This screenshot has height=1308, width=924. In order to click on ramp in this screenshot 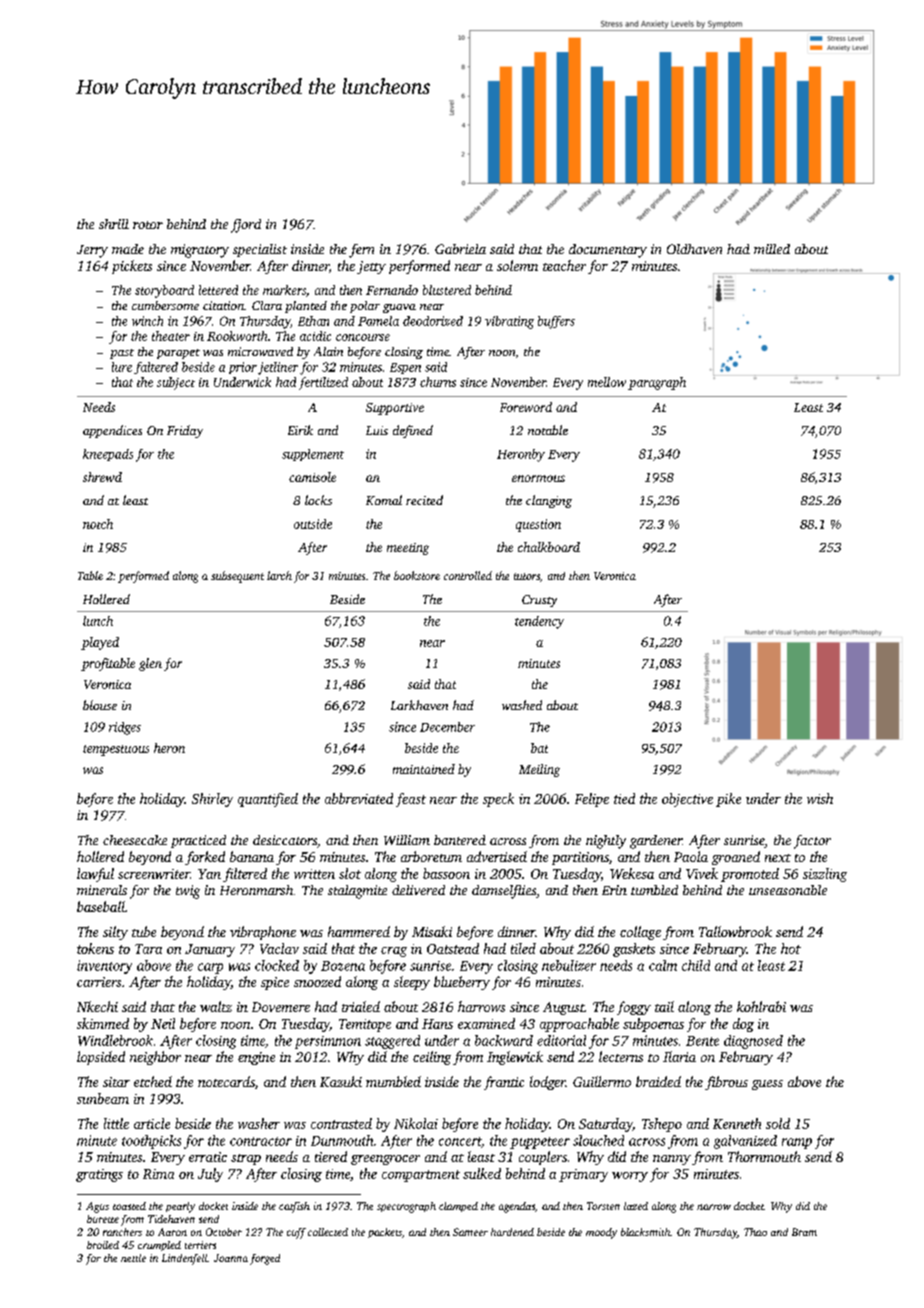, I will do `click(797, 1143)`.
